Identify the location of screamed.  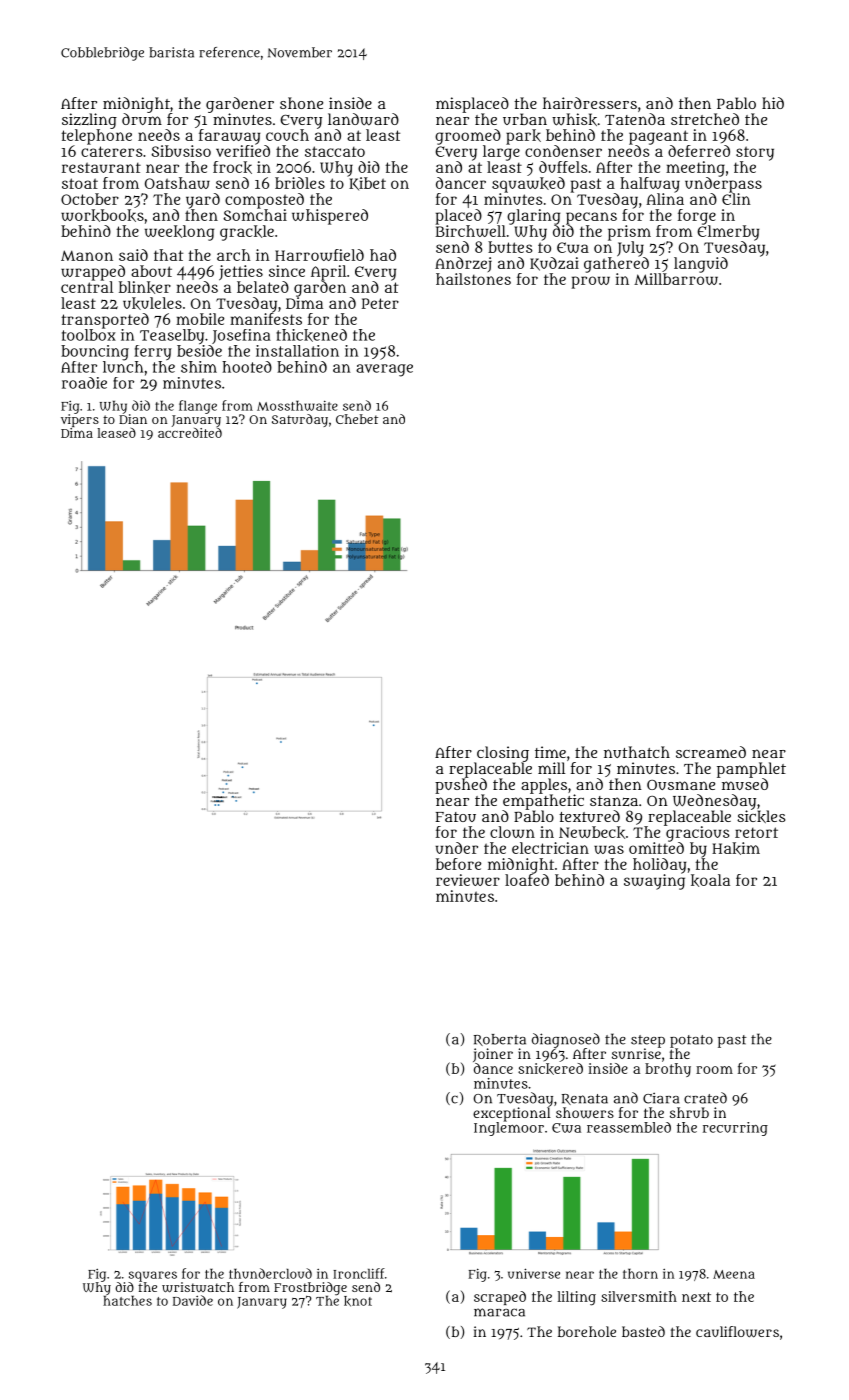
(711, 752).
